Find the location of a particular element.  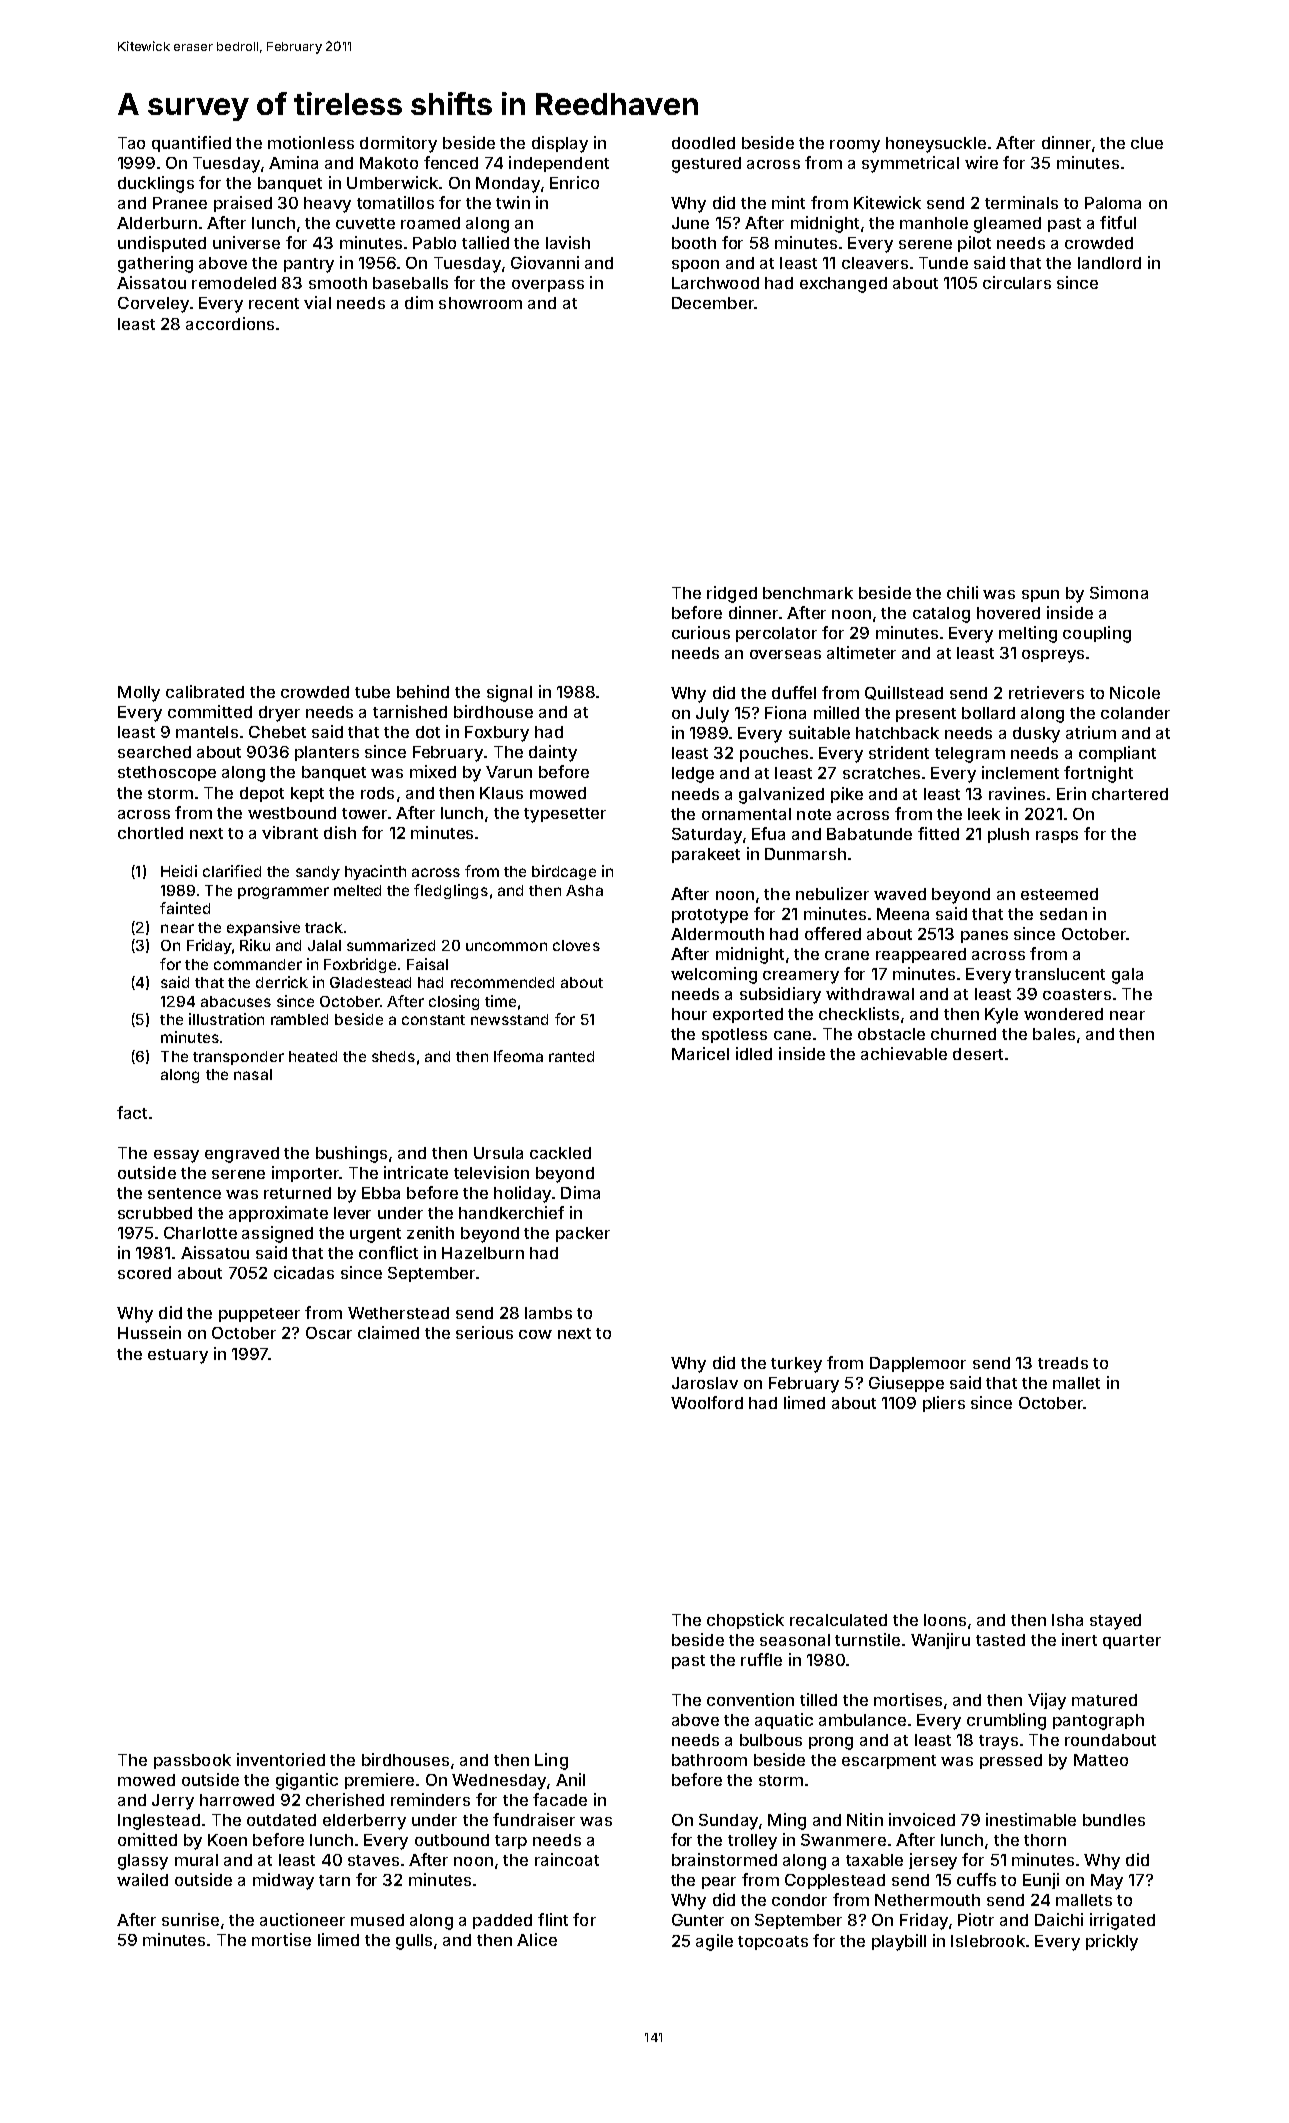

Tao is located at coordinates (131, 143).
